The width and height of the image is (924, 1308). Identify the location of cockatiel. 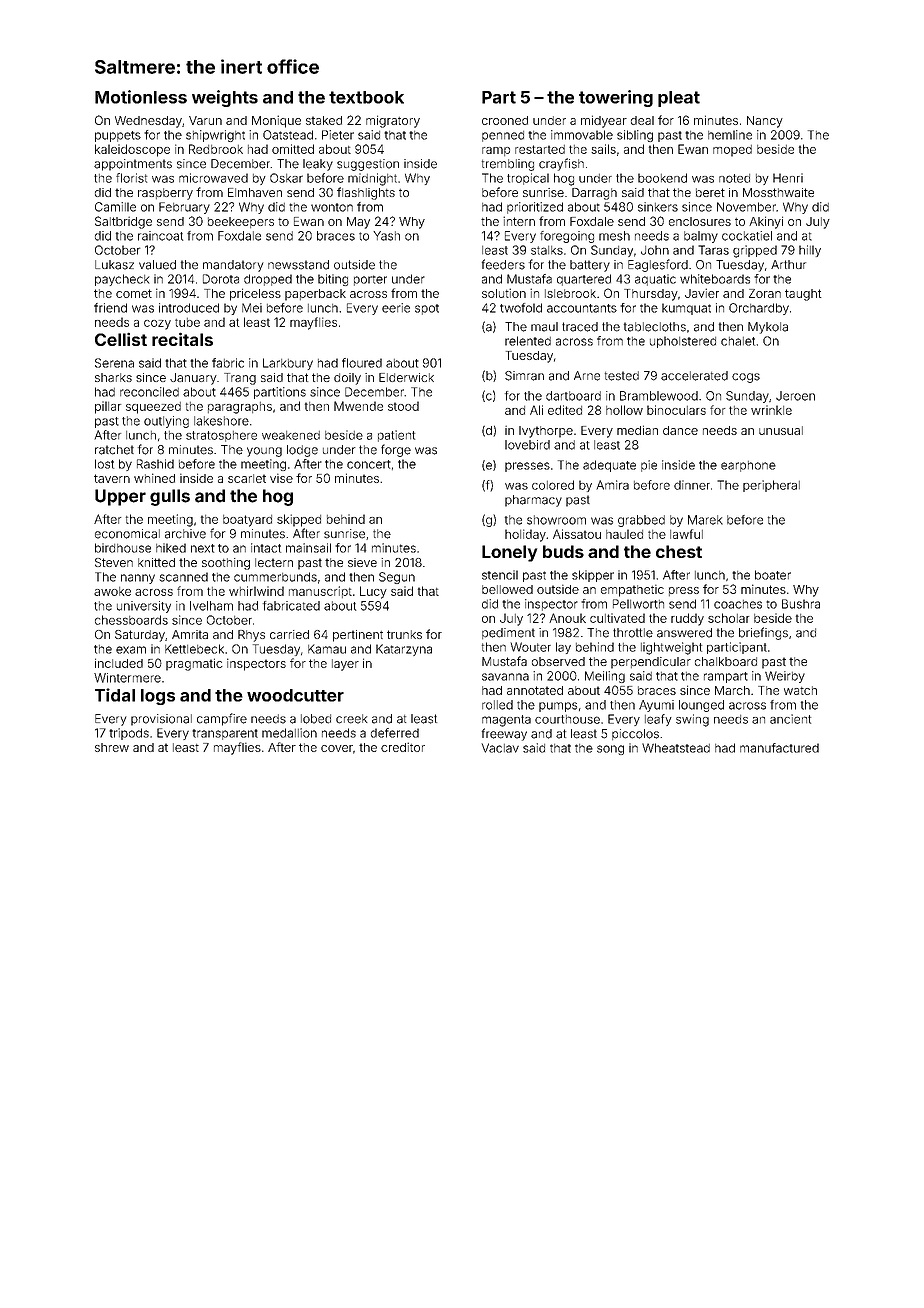
(747, 236).
